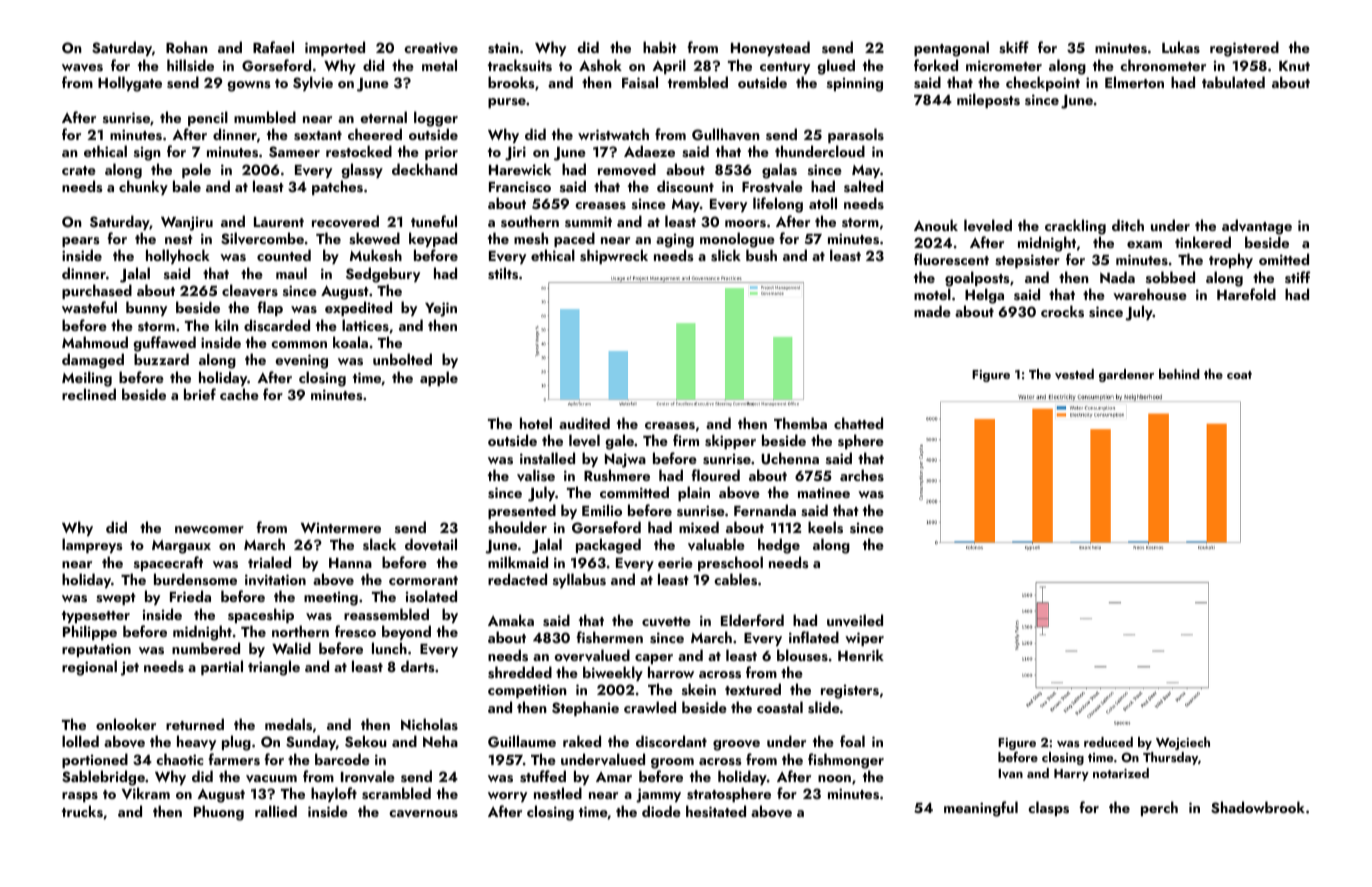  I want to click on Yejin, so click(441, 309).
